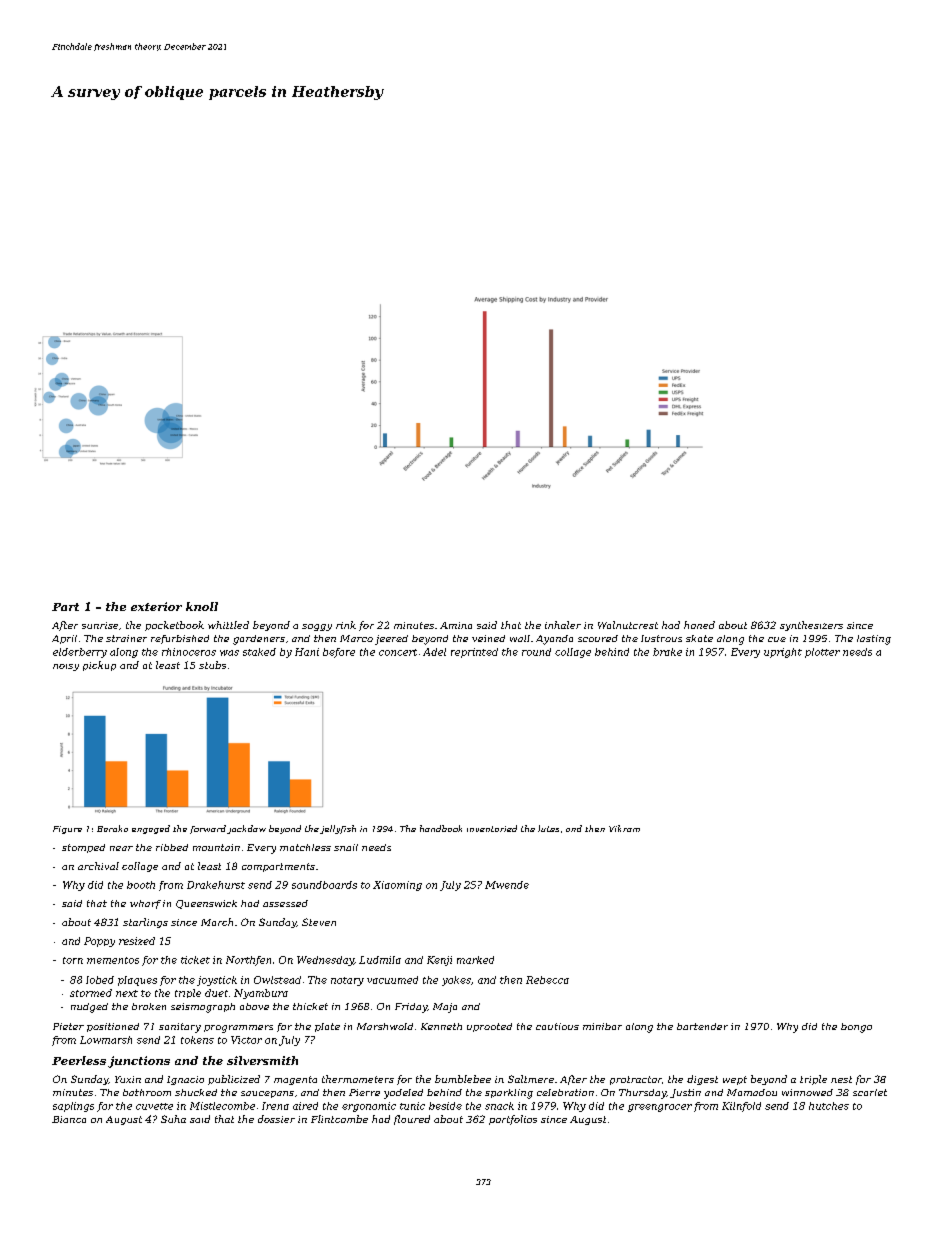  Describe the element at coordinates (151, 829) in the screenshot. I see `engaged` at that location.
